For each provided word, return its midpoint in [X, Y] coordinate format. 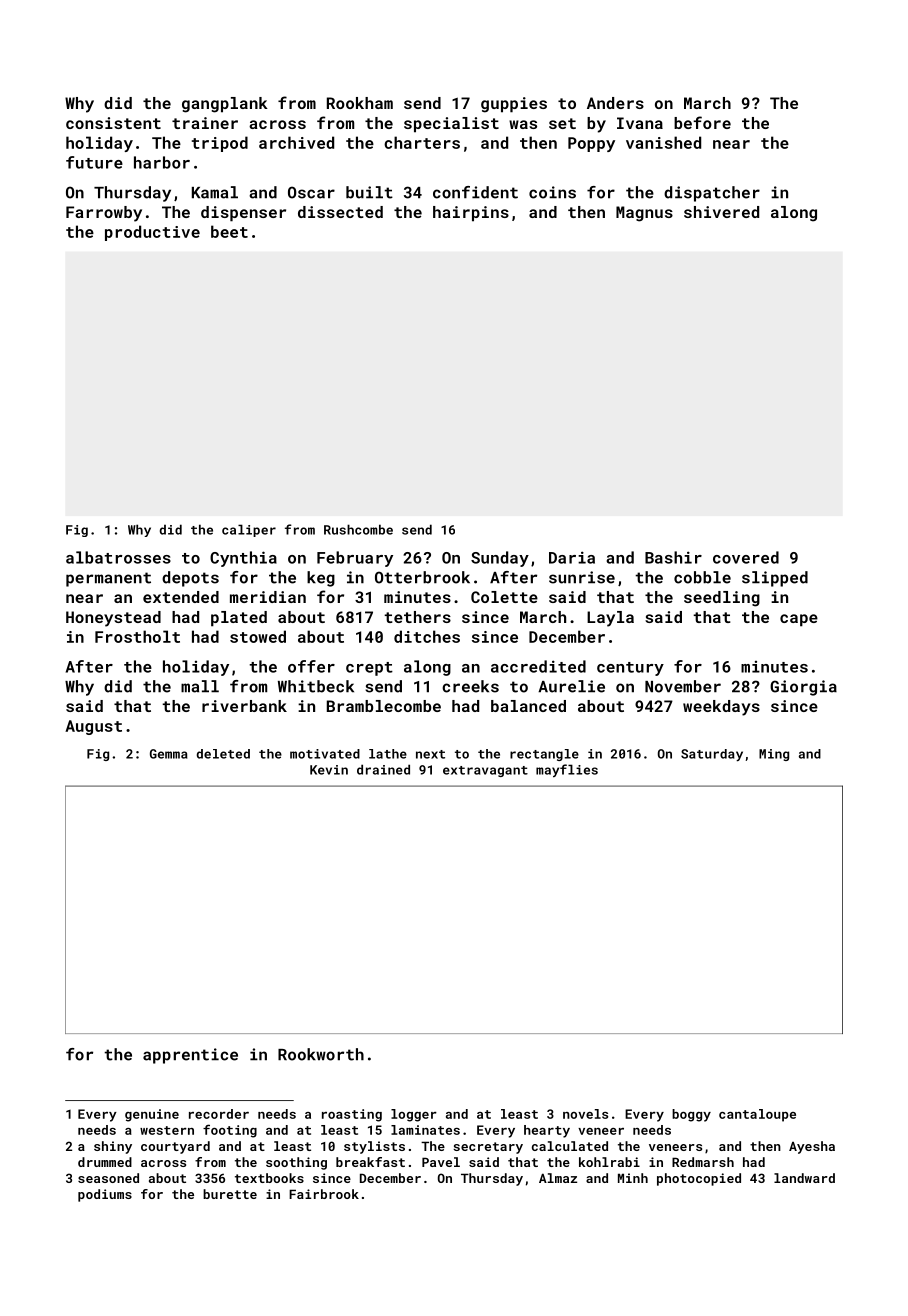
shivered [721, 212]
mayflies [567, 770]
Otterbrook [422, 577]
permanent [108, 579]
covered [746, 557]
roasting [352, 1115]
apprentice [190, 1056]
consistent [113, 123]
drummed [105, 1162]
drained [383, 769]
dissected [340, 212]
